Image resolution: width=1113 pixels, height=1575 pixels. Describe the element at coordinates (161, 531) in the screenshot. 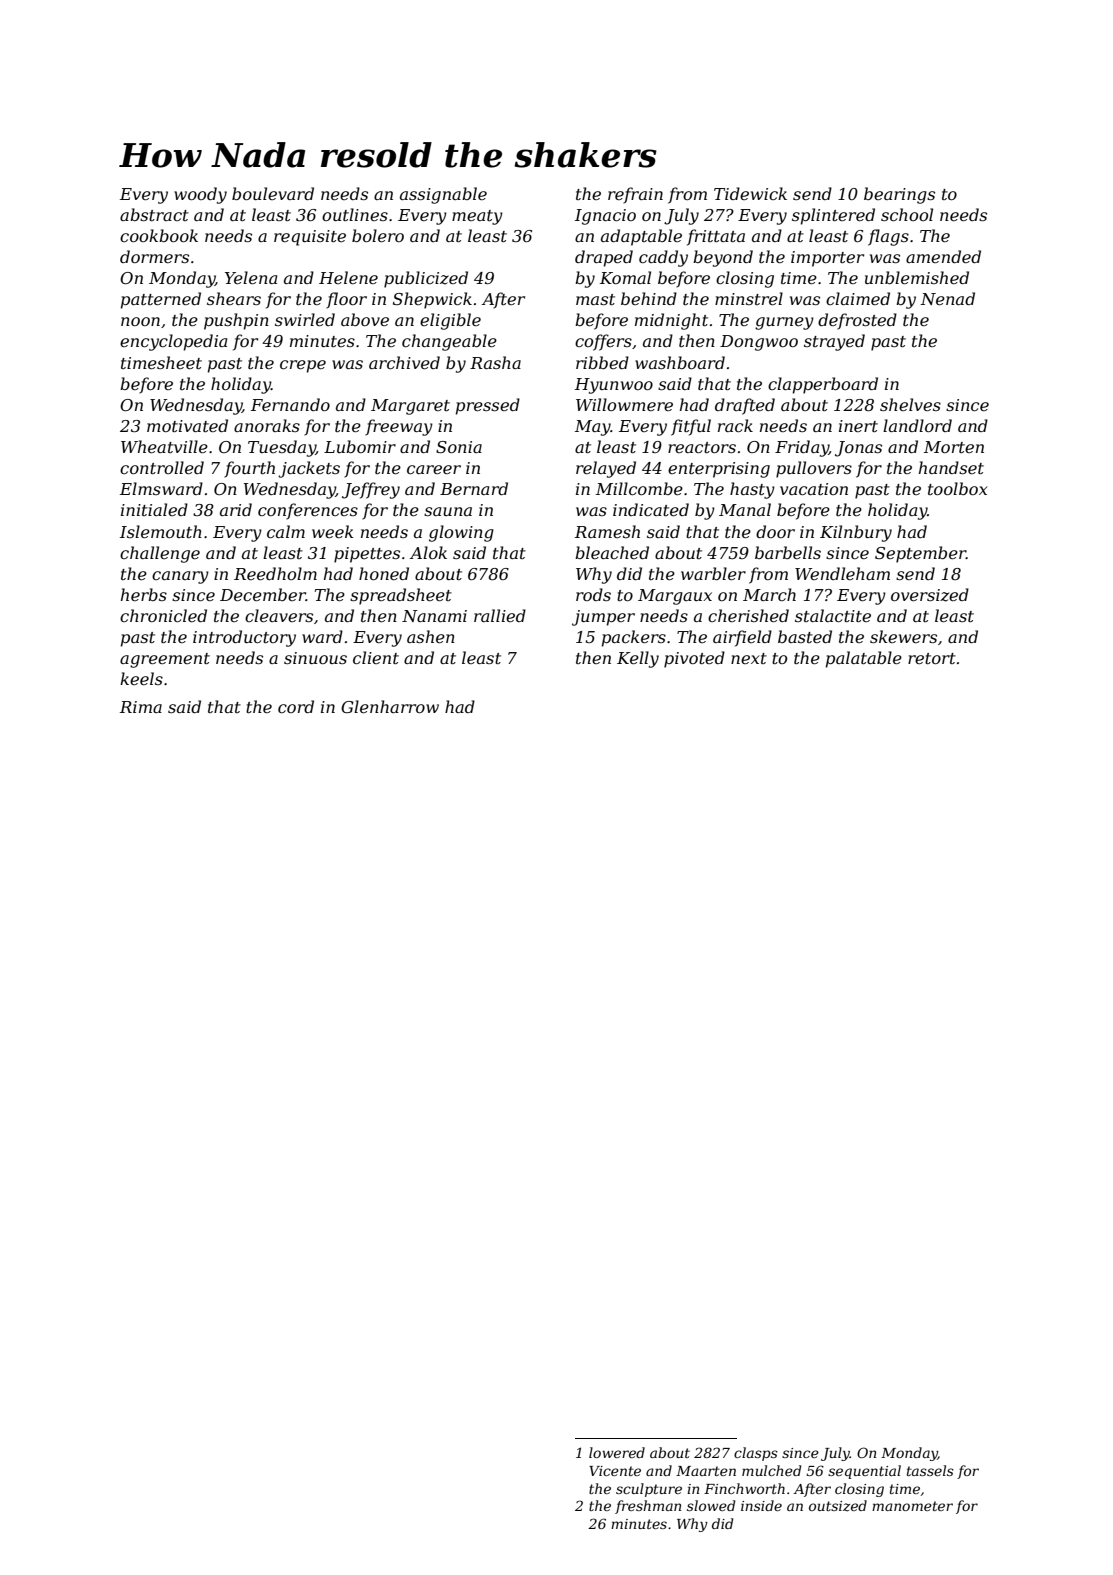

I see `Islemouth` at that location.
